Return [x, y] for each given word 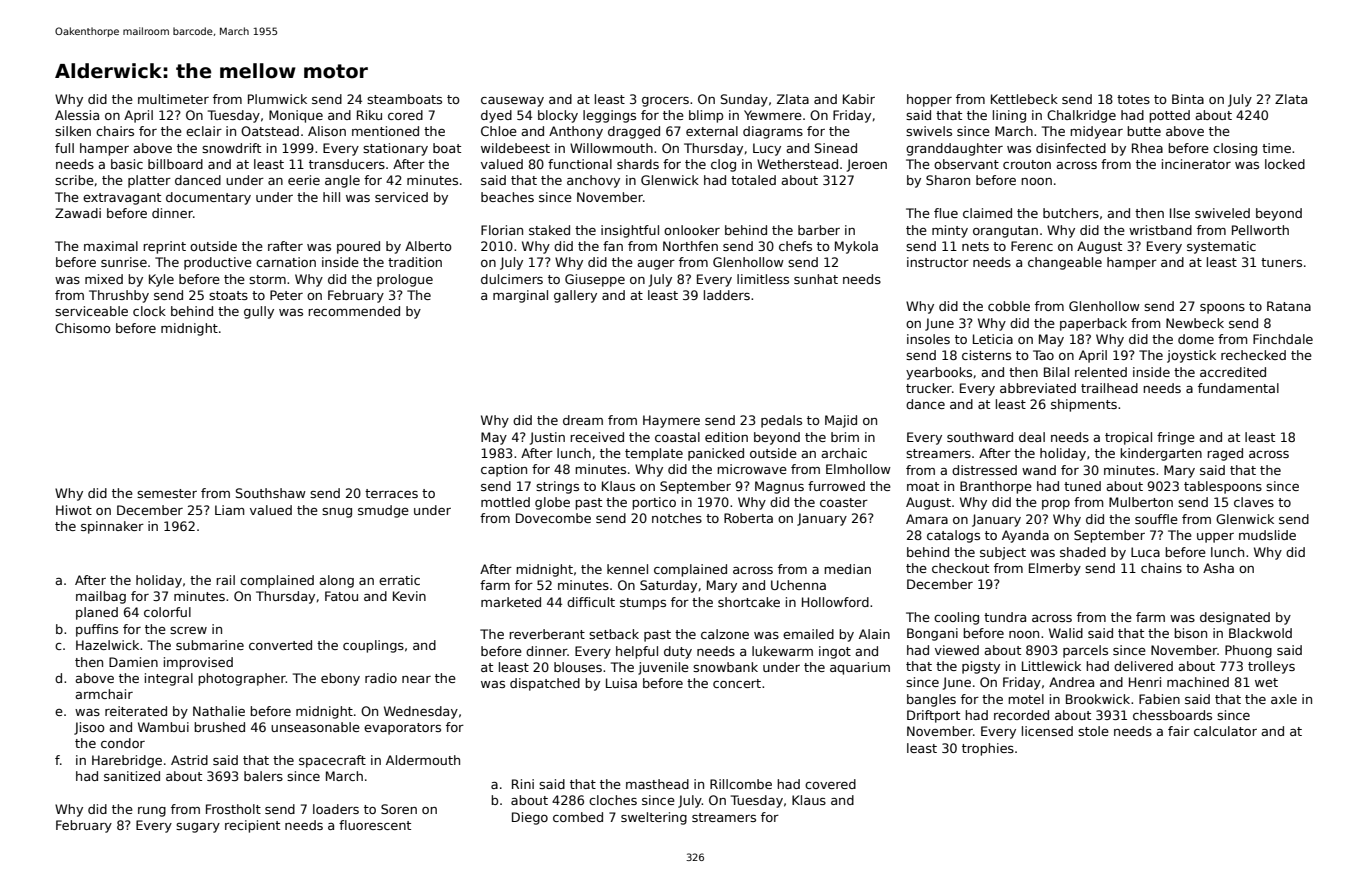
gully [259, 312]
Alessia [77, 115]
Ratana [1289, 306]
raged [1225, 454]
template [654, 454]
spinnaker [112, 527]
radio [381, 678]
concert [737, 683]
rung [152, 812]
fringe [1176, 438]
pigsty [981, 667]
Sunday [744, 100]
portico [654, 503]
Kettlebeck [1024, 99]
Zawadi [78, 213]
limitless [763, 279]
